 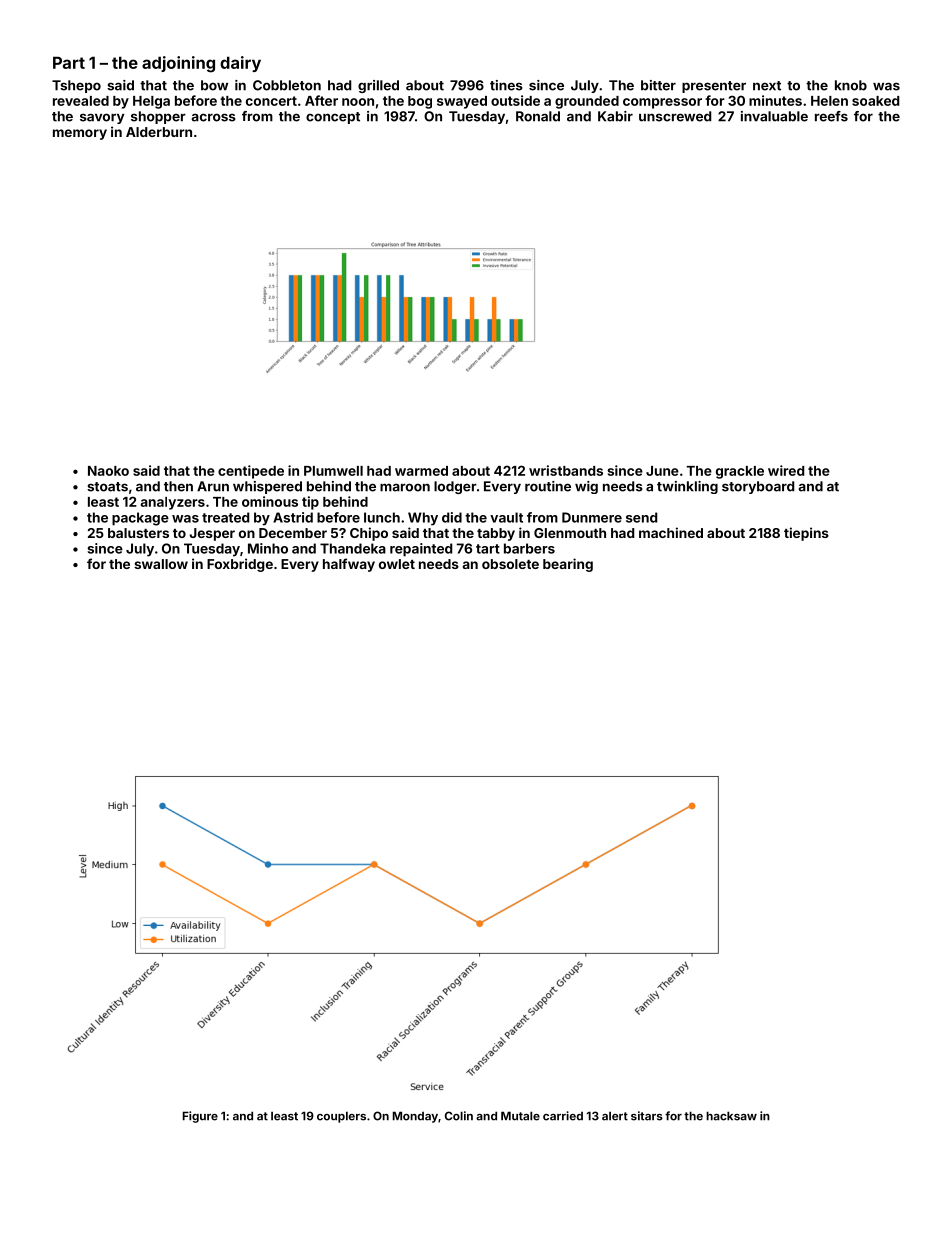 What do you see at coordinates (568, 565) in the screenshot?
I see `bearing` at bounding box center [568, 565].
